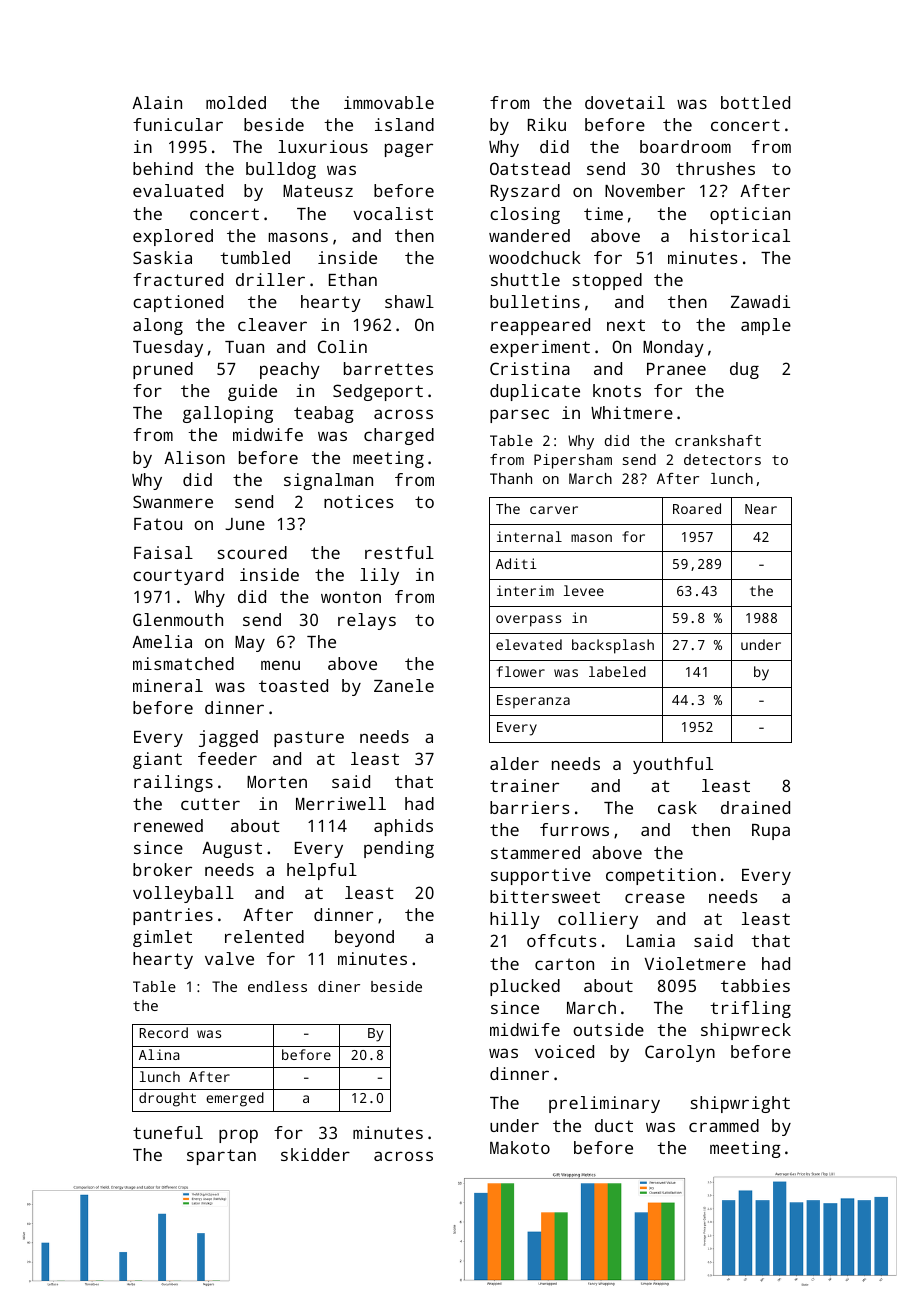 This screenshot has width=924, height=1311. I want to click on spartan, so click(221, 1157).
